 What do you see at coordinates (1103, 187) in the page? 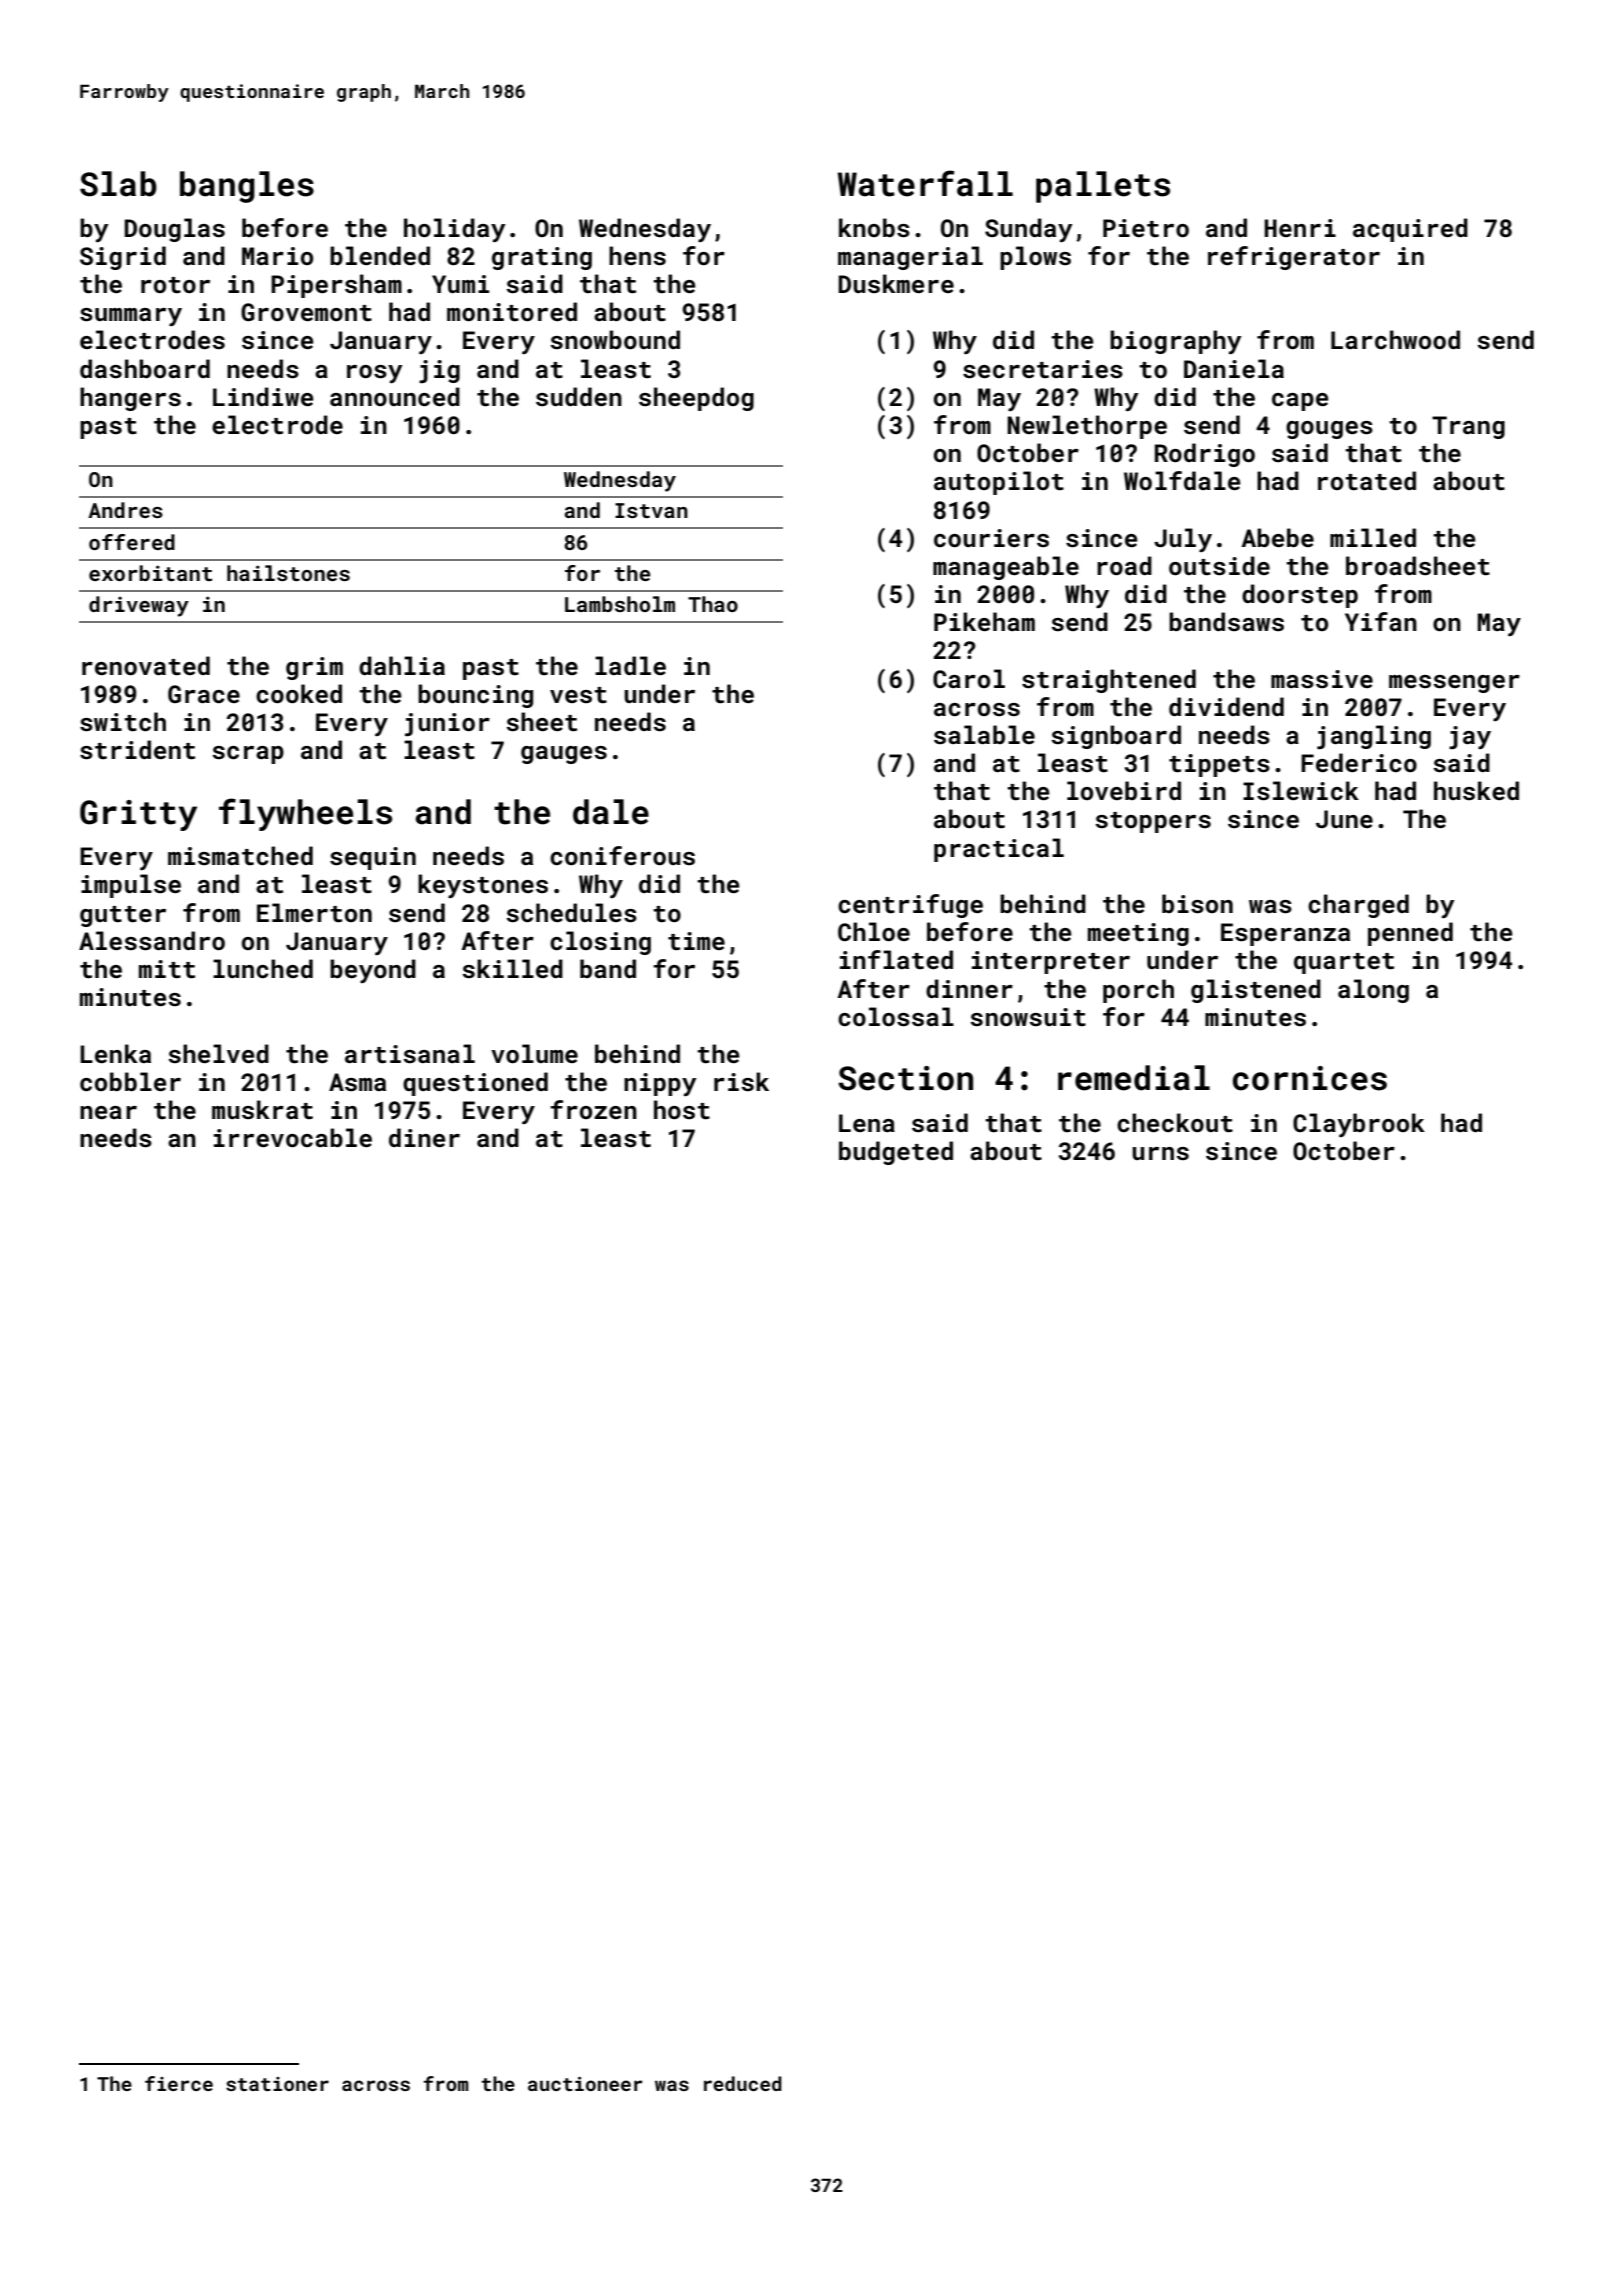
I see `pallets` at bounding box center [1103, 187].
